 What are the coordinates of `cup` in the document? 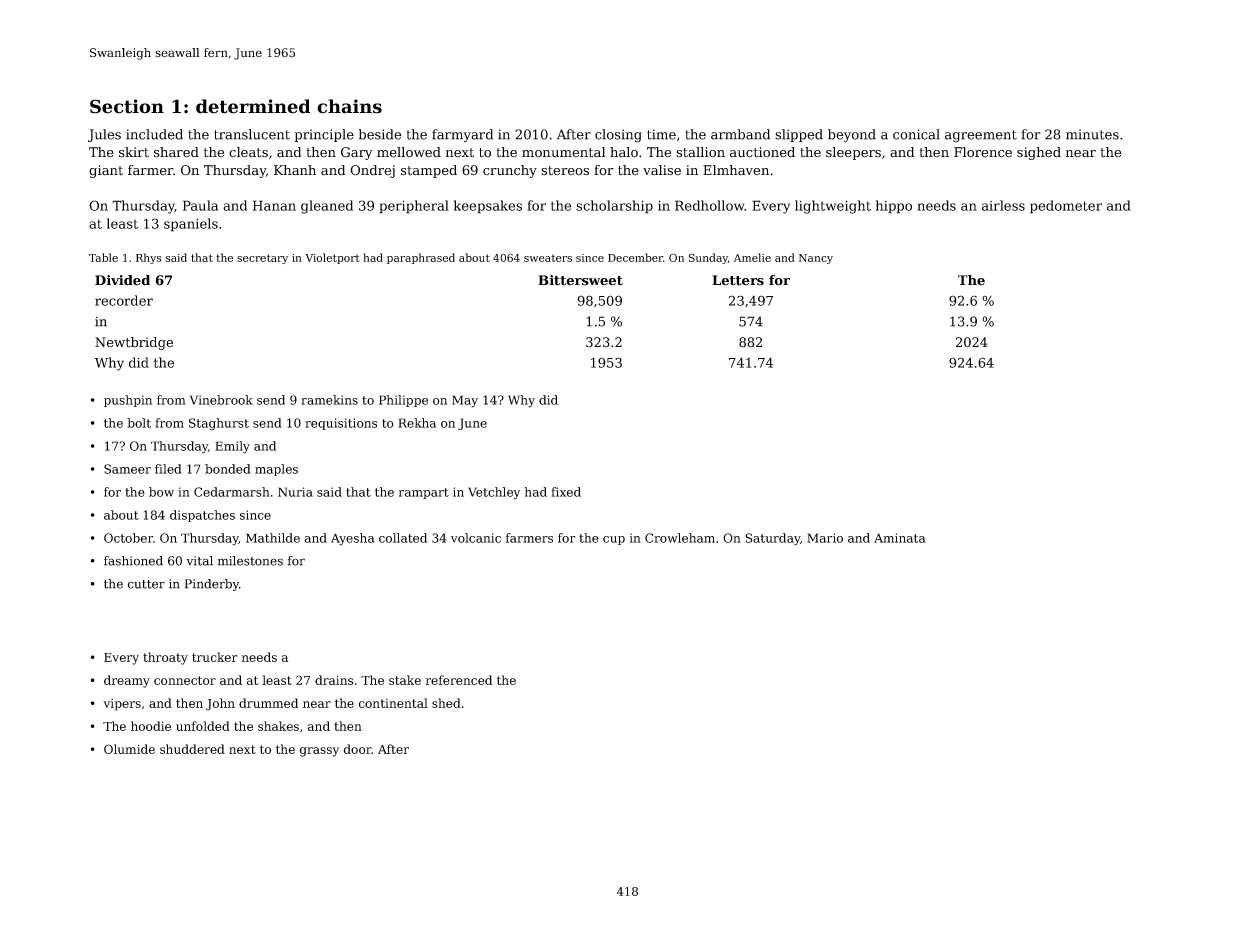 It's located at (614, 540).
